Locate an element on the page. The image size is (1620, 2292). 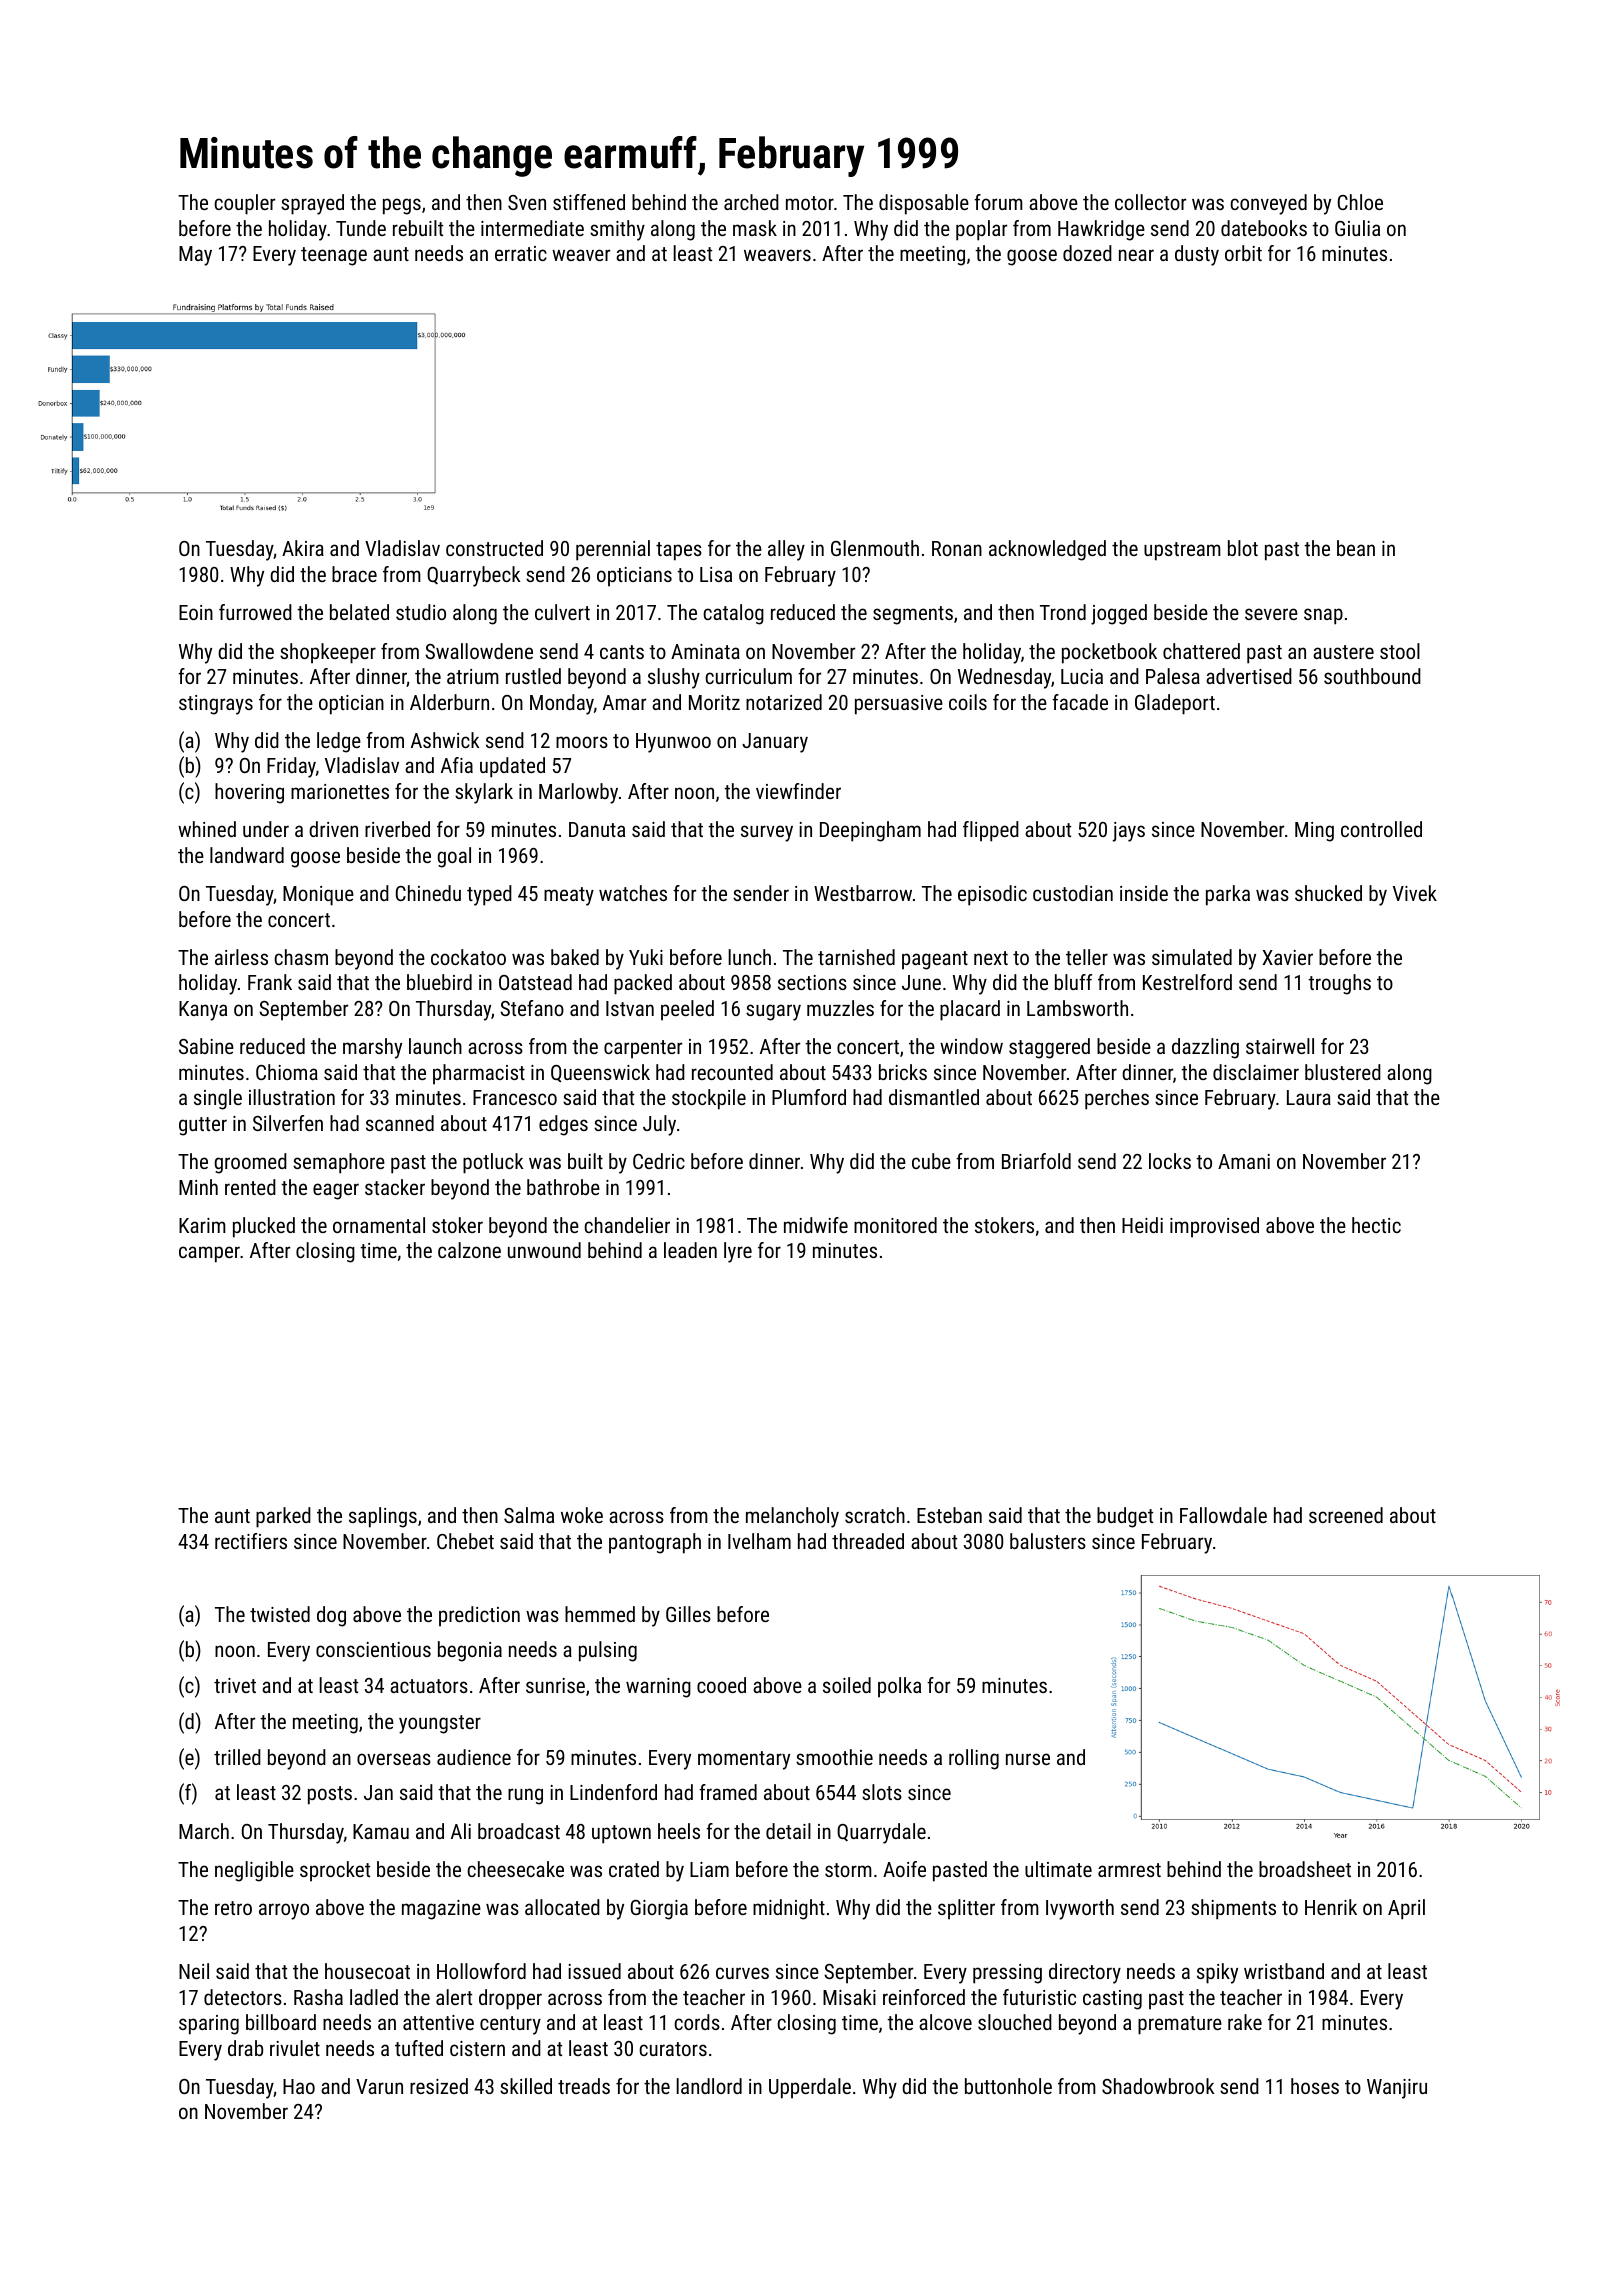
Chloe is located at coordinates (1360, 202).
